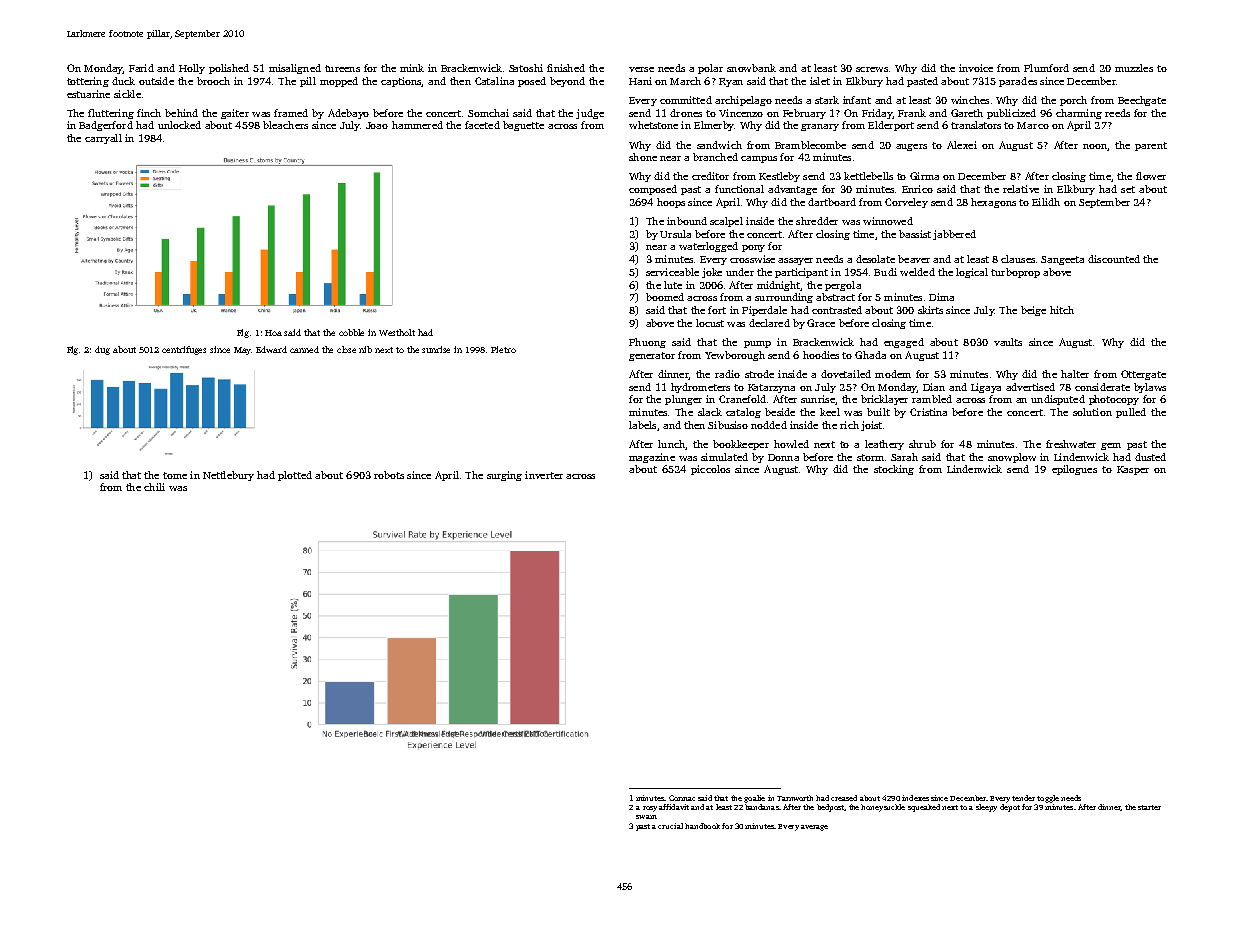 Image resolution: width=1233 pixels, height=952 pixels. Describe the element at coordinates (175, 475) in the image. I see `tome` at that location.
